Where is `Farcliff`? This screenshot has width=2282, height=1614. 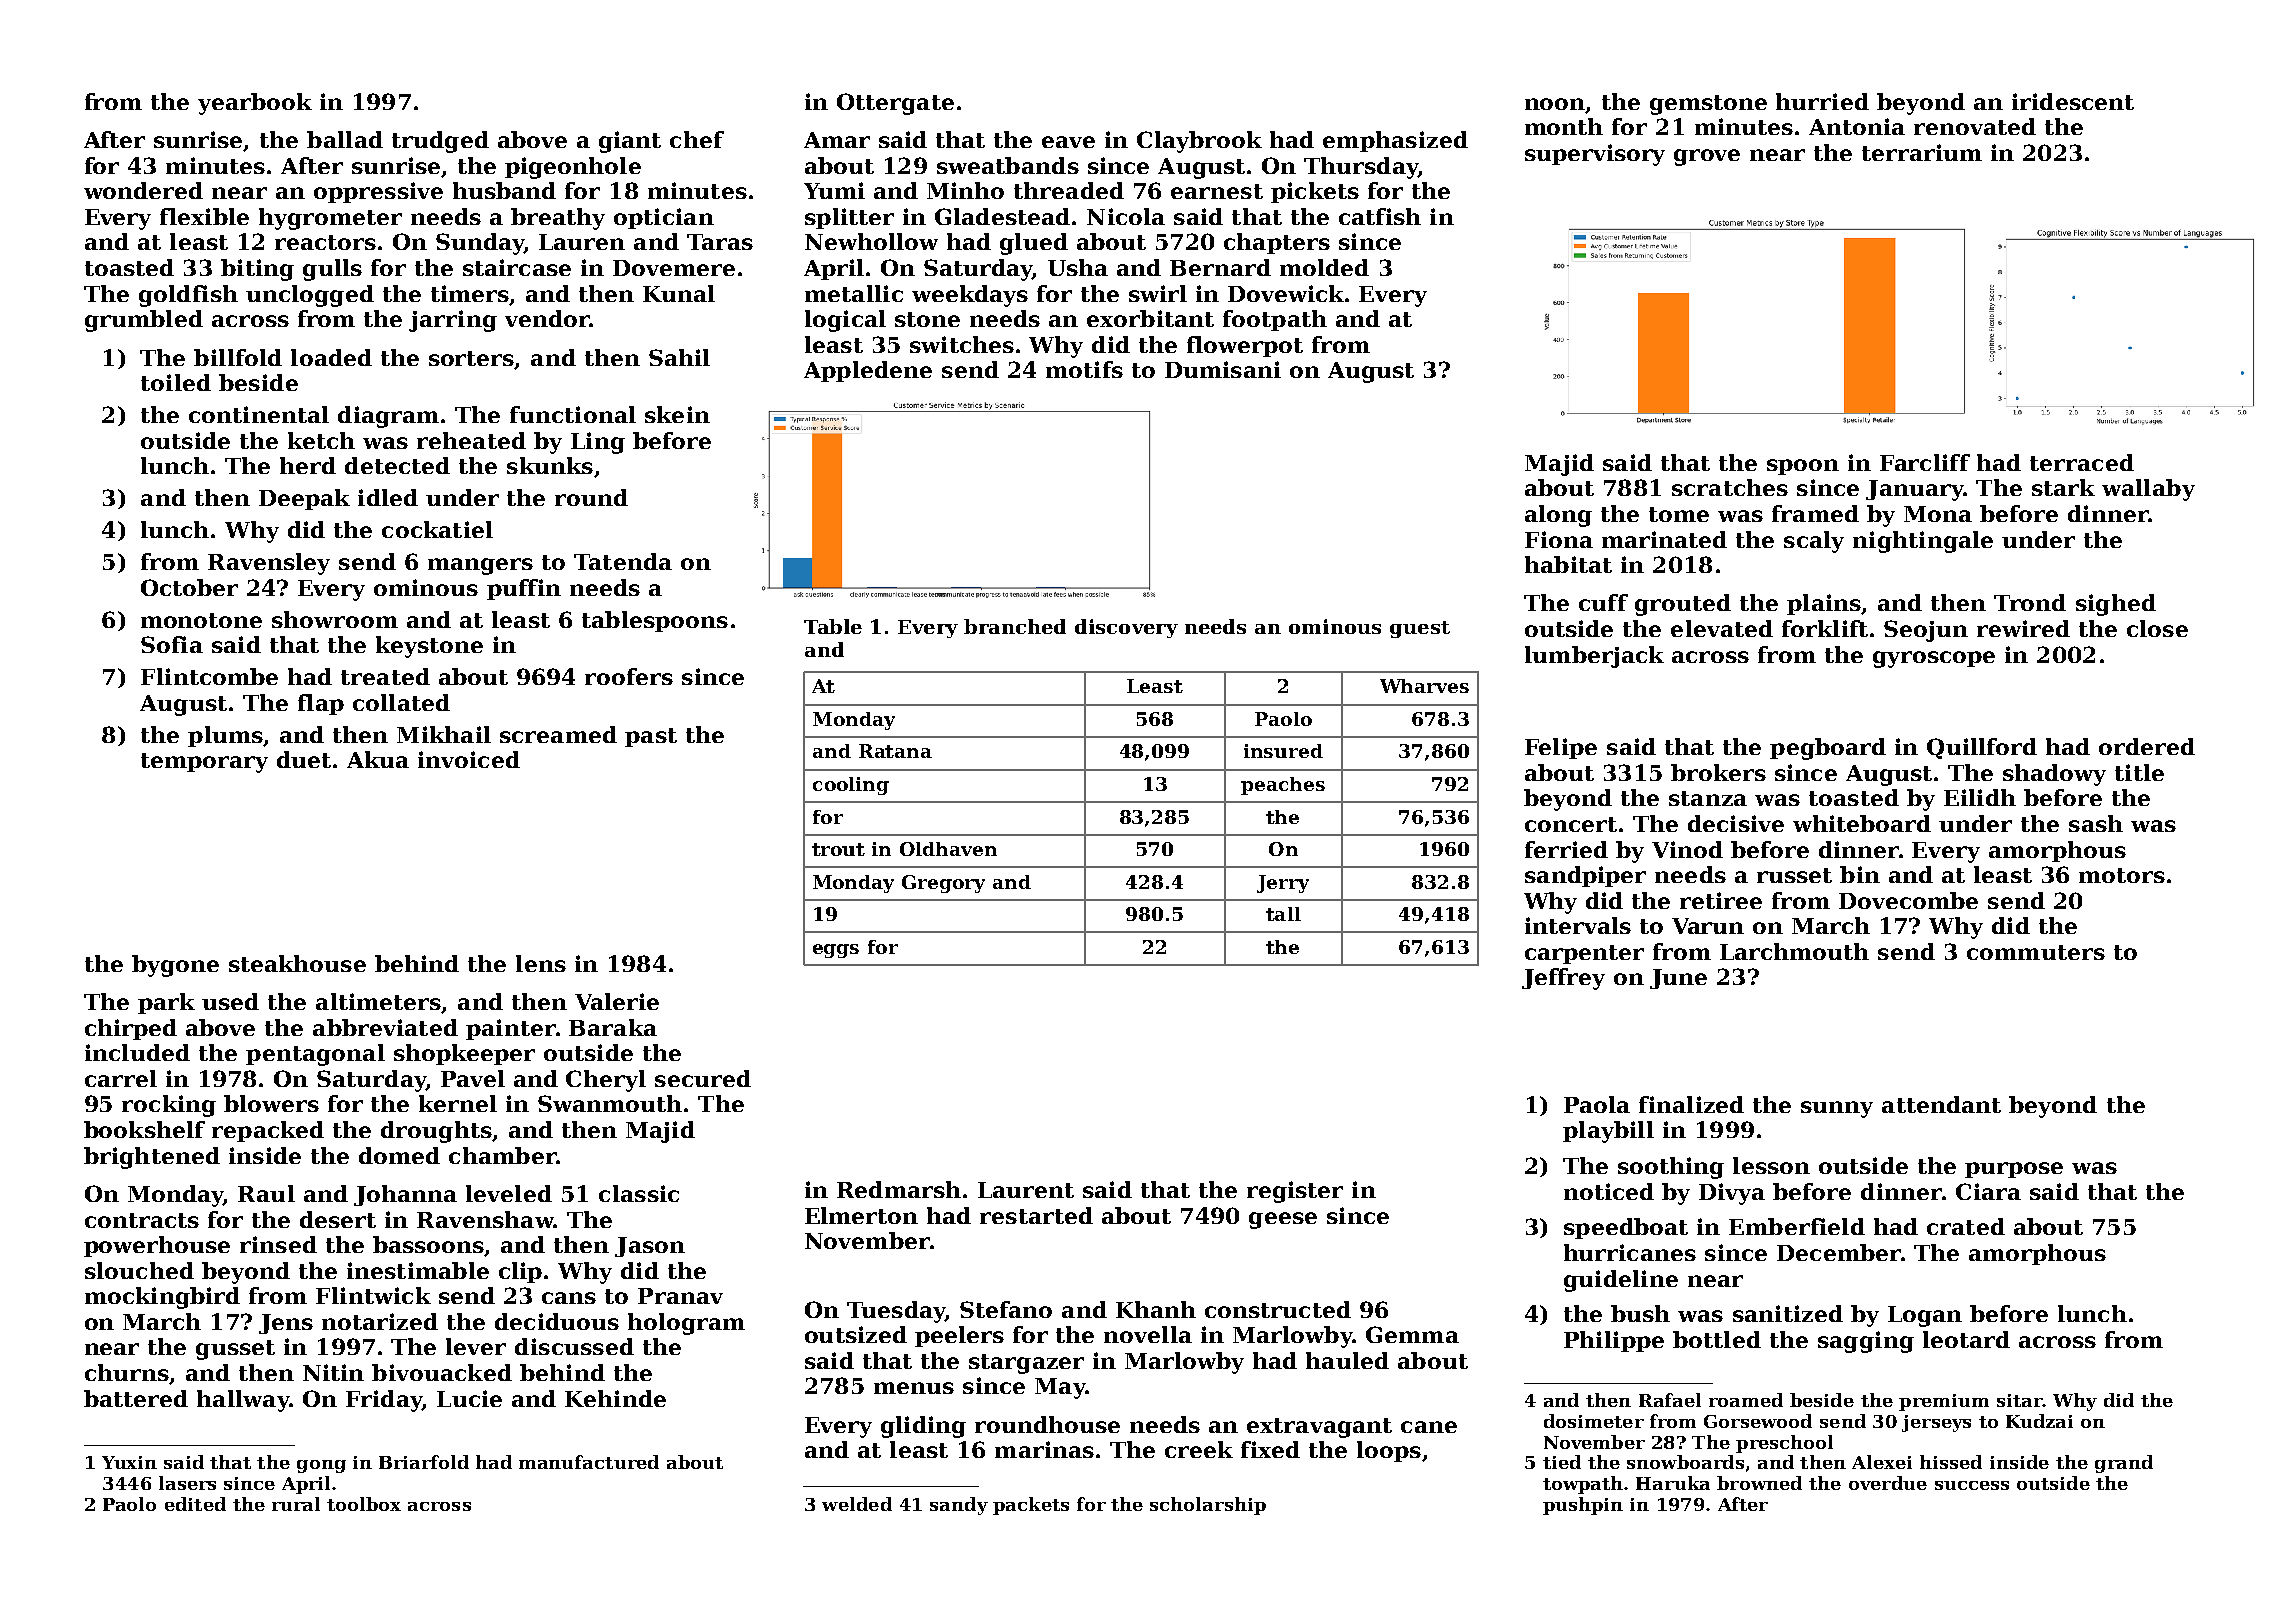
Farcliff is located at coordinates (1925, 462).
